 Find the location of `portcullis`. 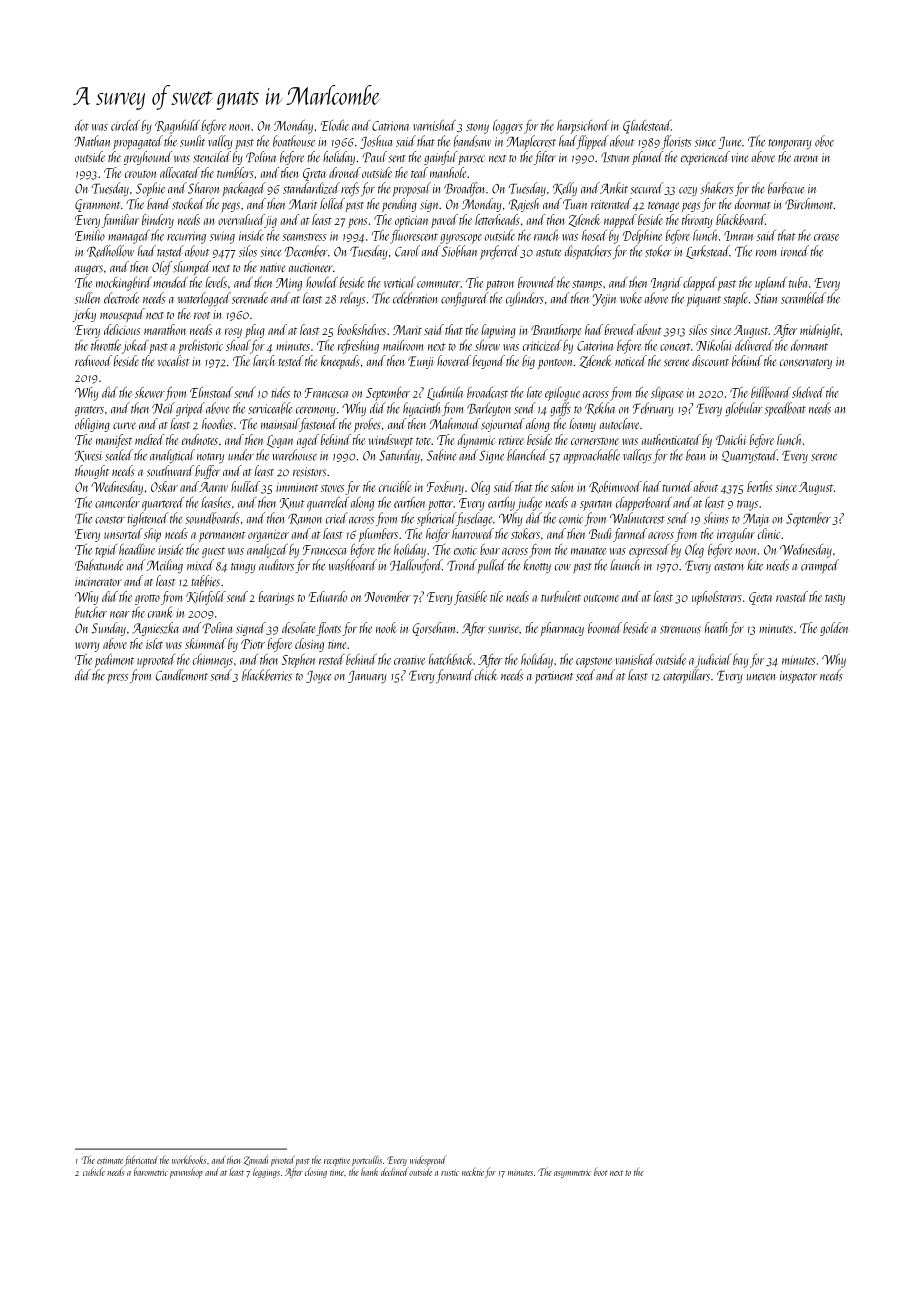

portcullis is located at coordinates (367, 1161).
